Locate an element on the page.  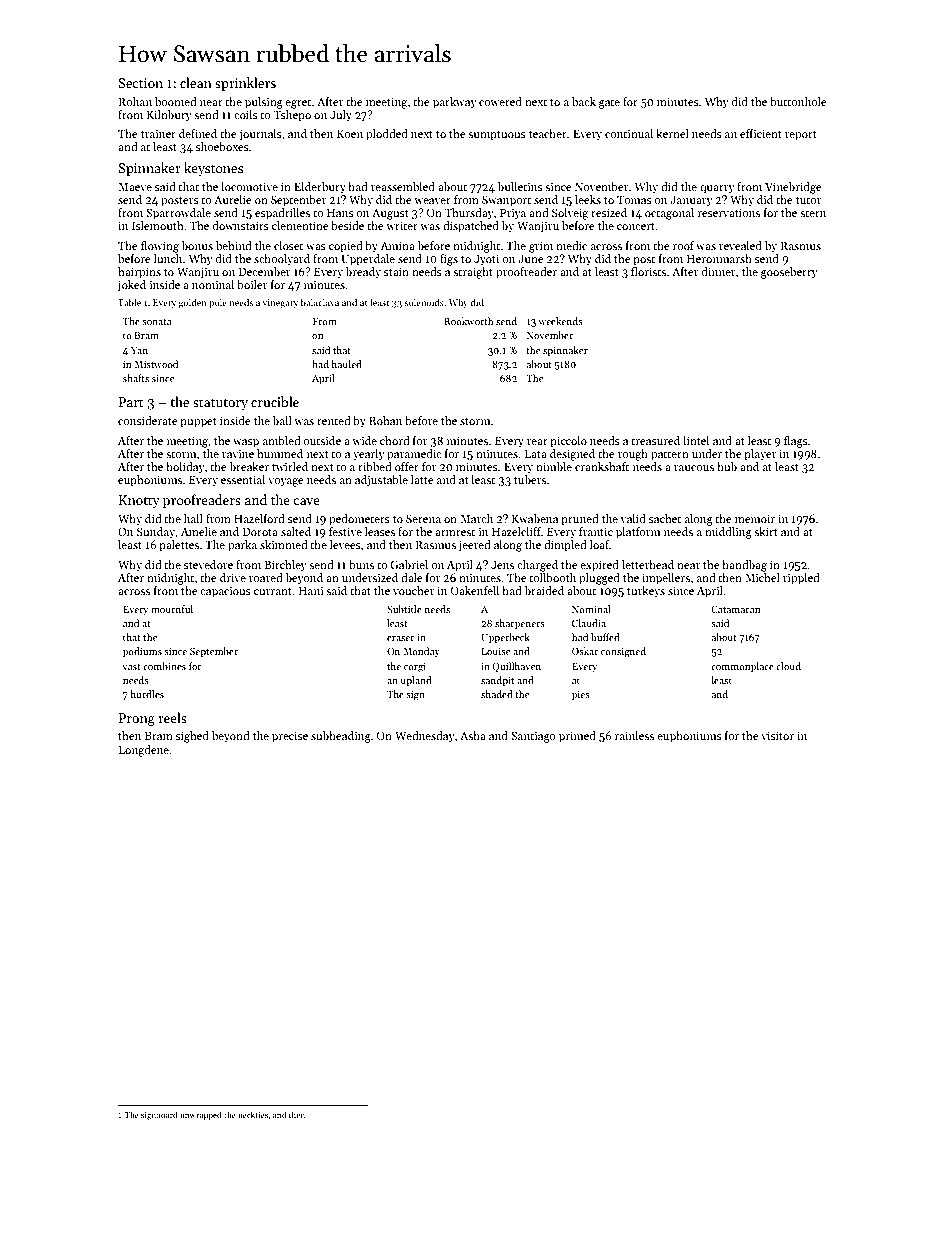
lintel is located at coordinates (696, 440).
